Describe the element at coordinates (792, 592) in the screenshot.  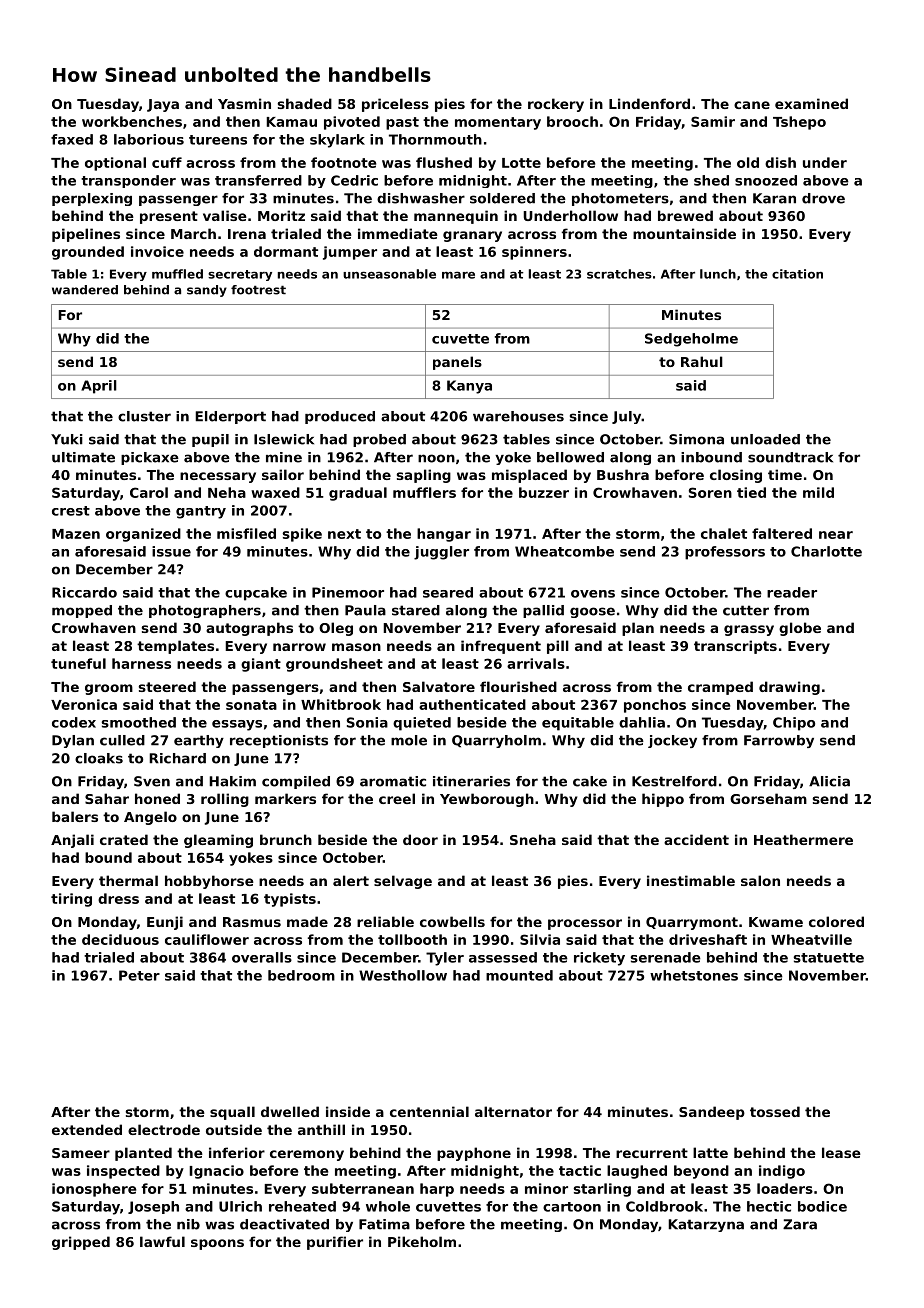
I see `reader` at that location.
